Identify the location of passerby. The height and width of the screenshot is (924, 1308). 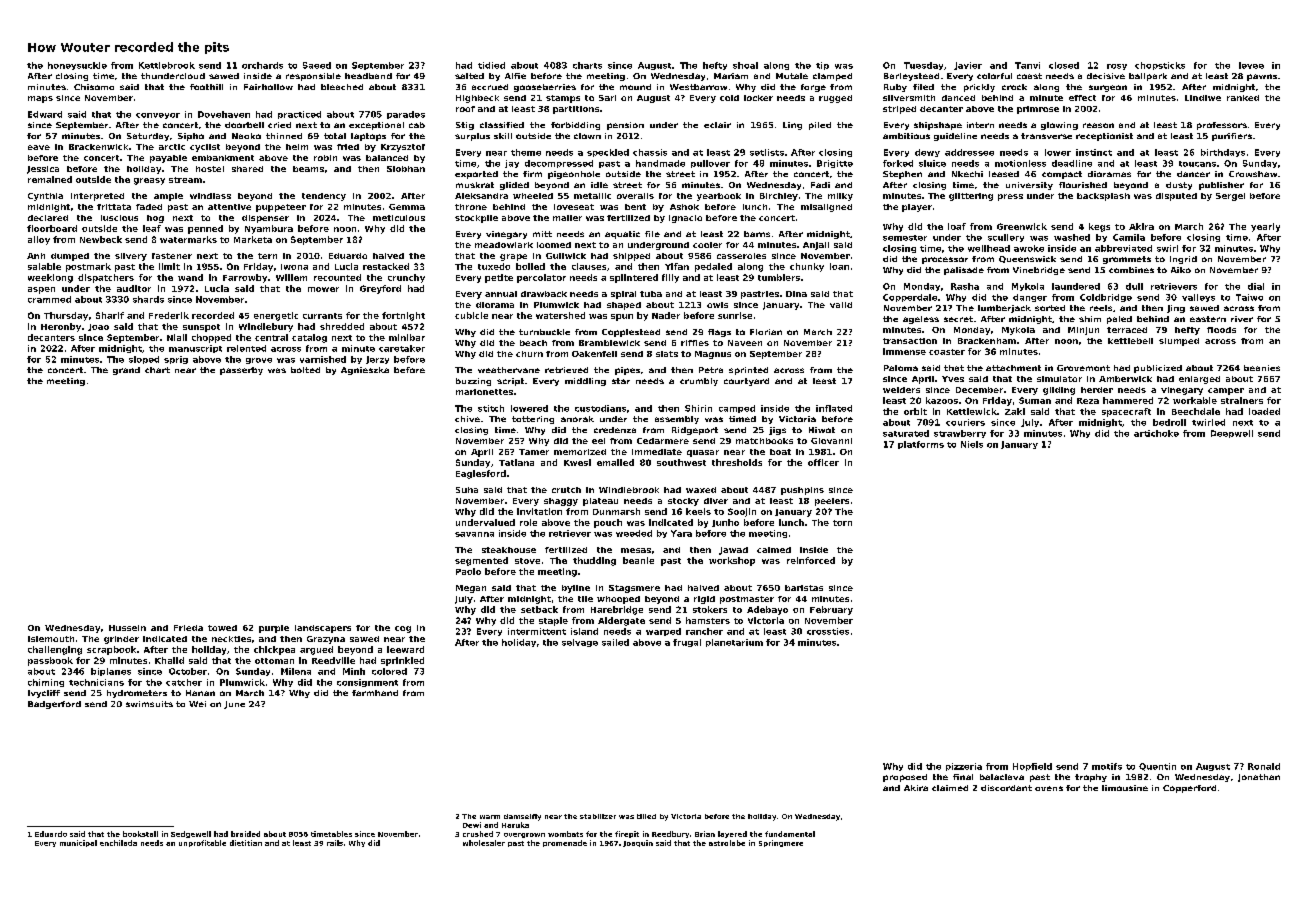
(241, 371).
